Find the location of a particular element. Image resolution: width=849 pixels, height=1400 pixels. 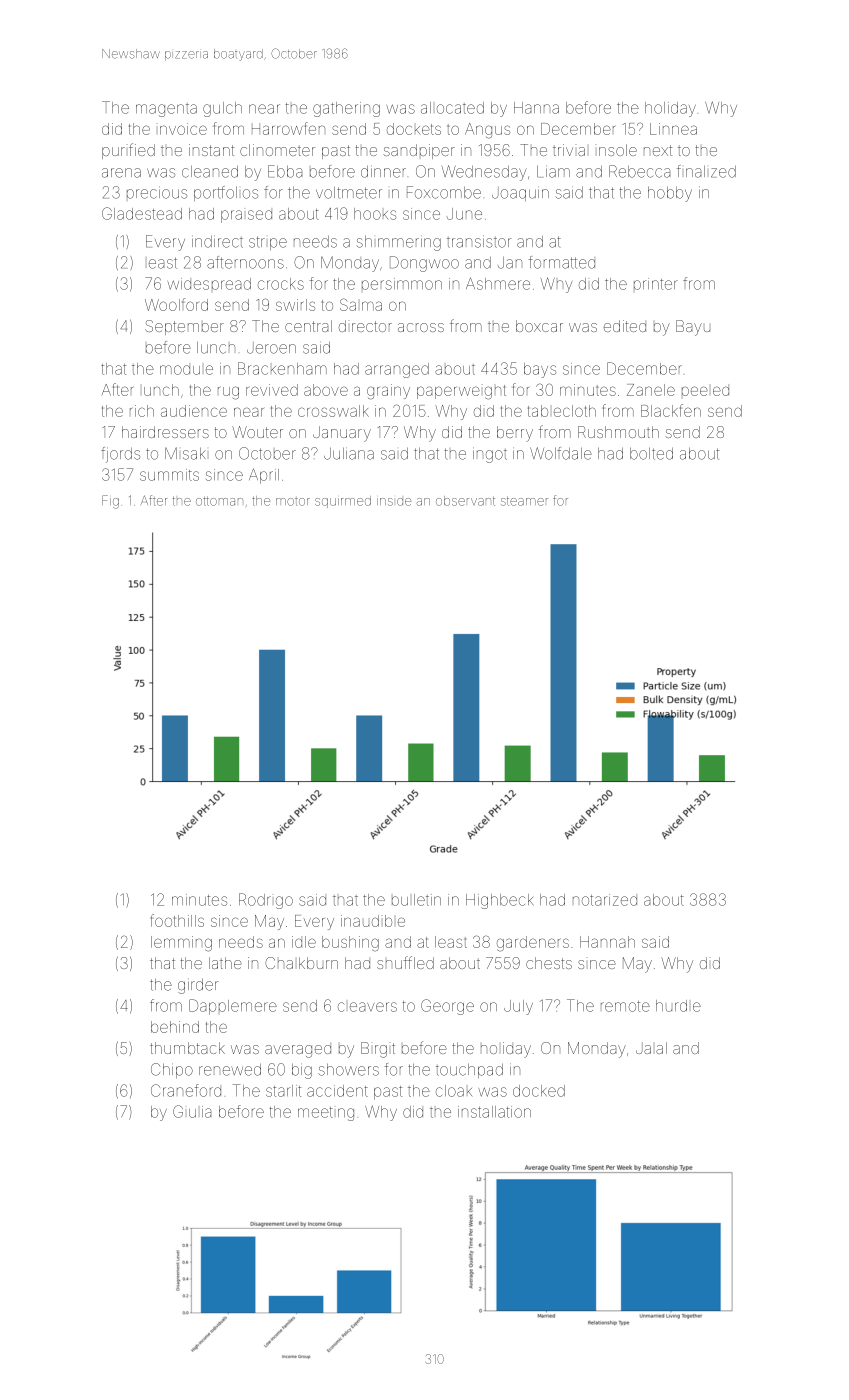

summits is located at coordinates (169, 475).
